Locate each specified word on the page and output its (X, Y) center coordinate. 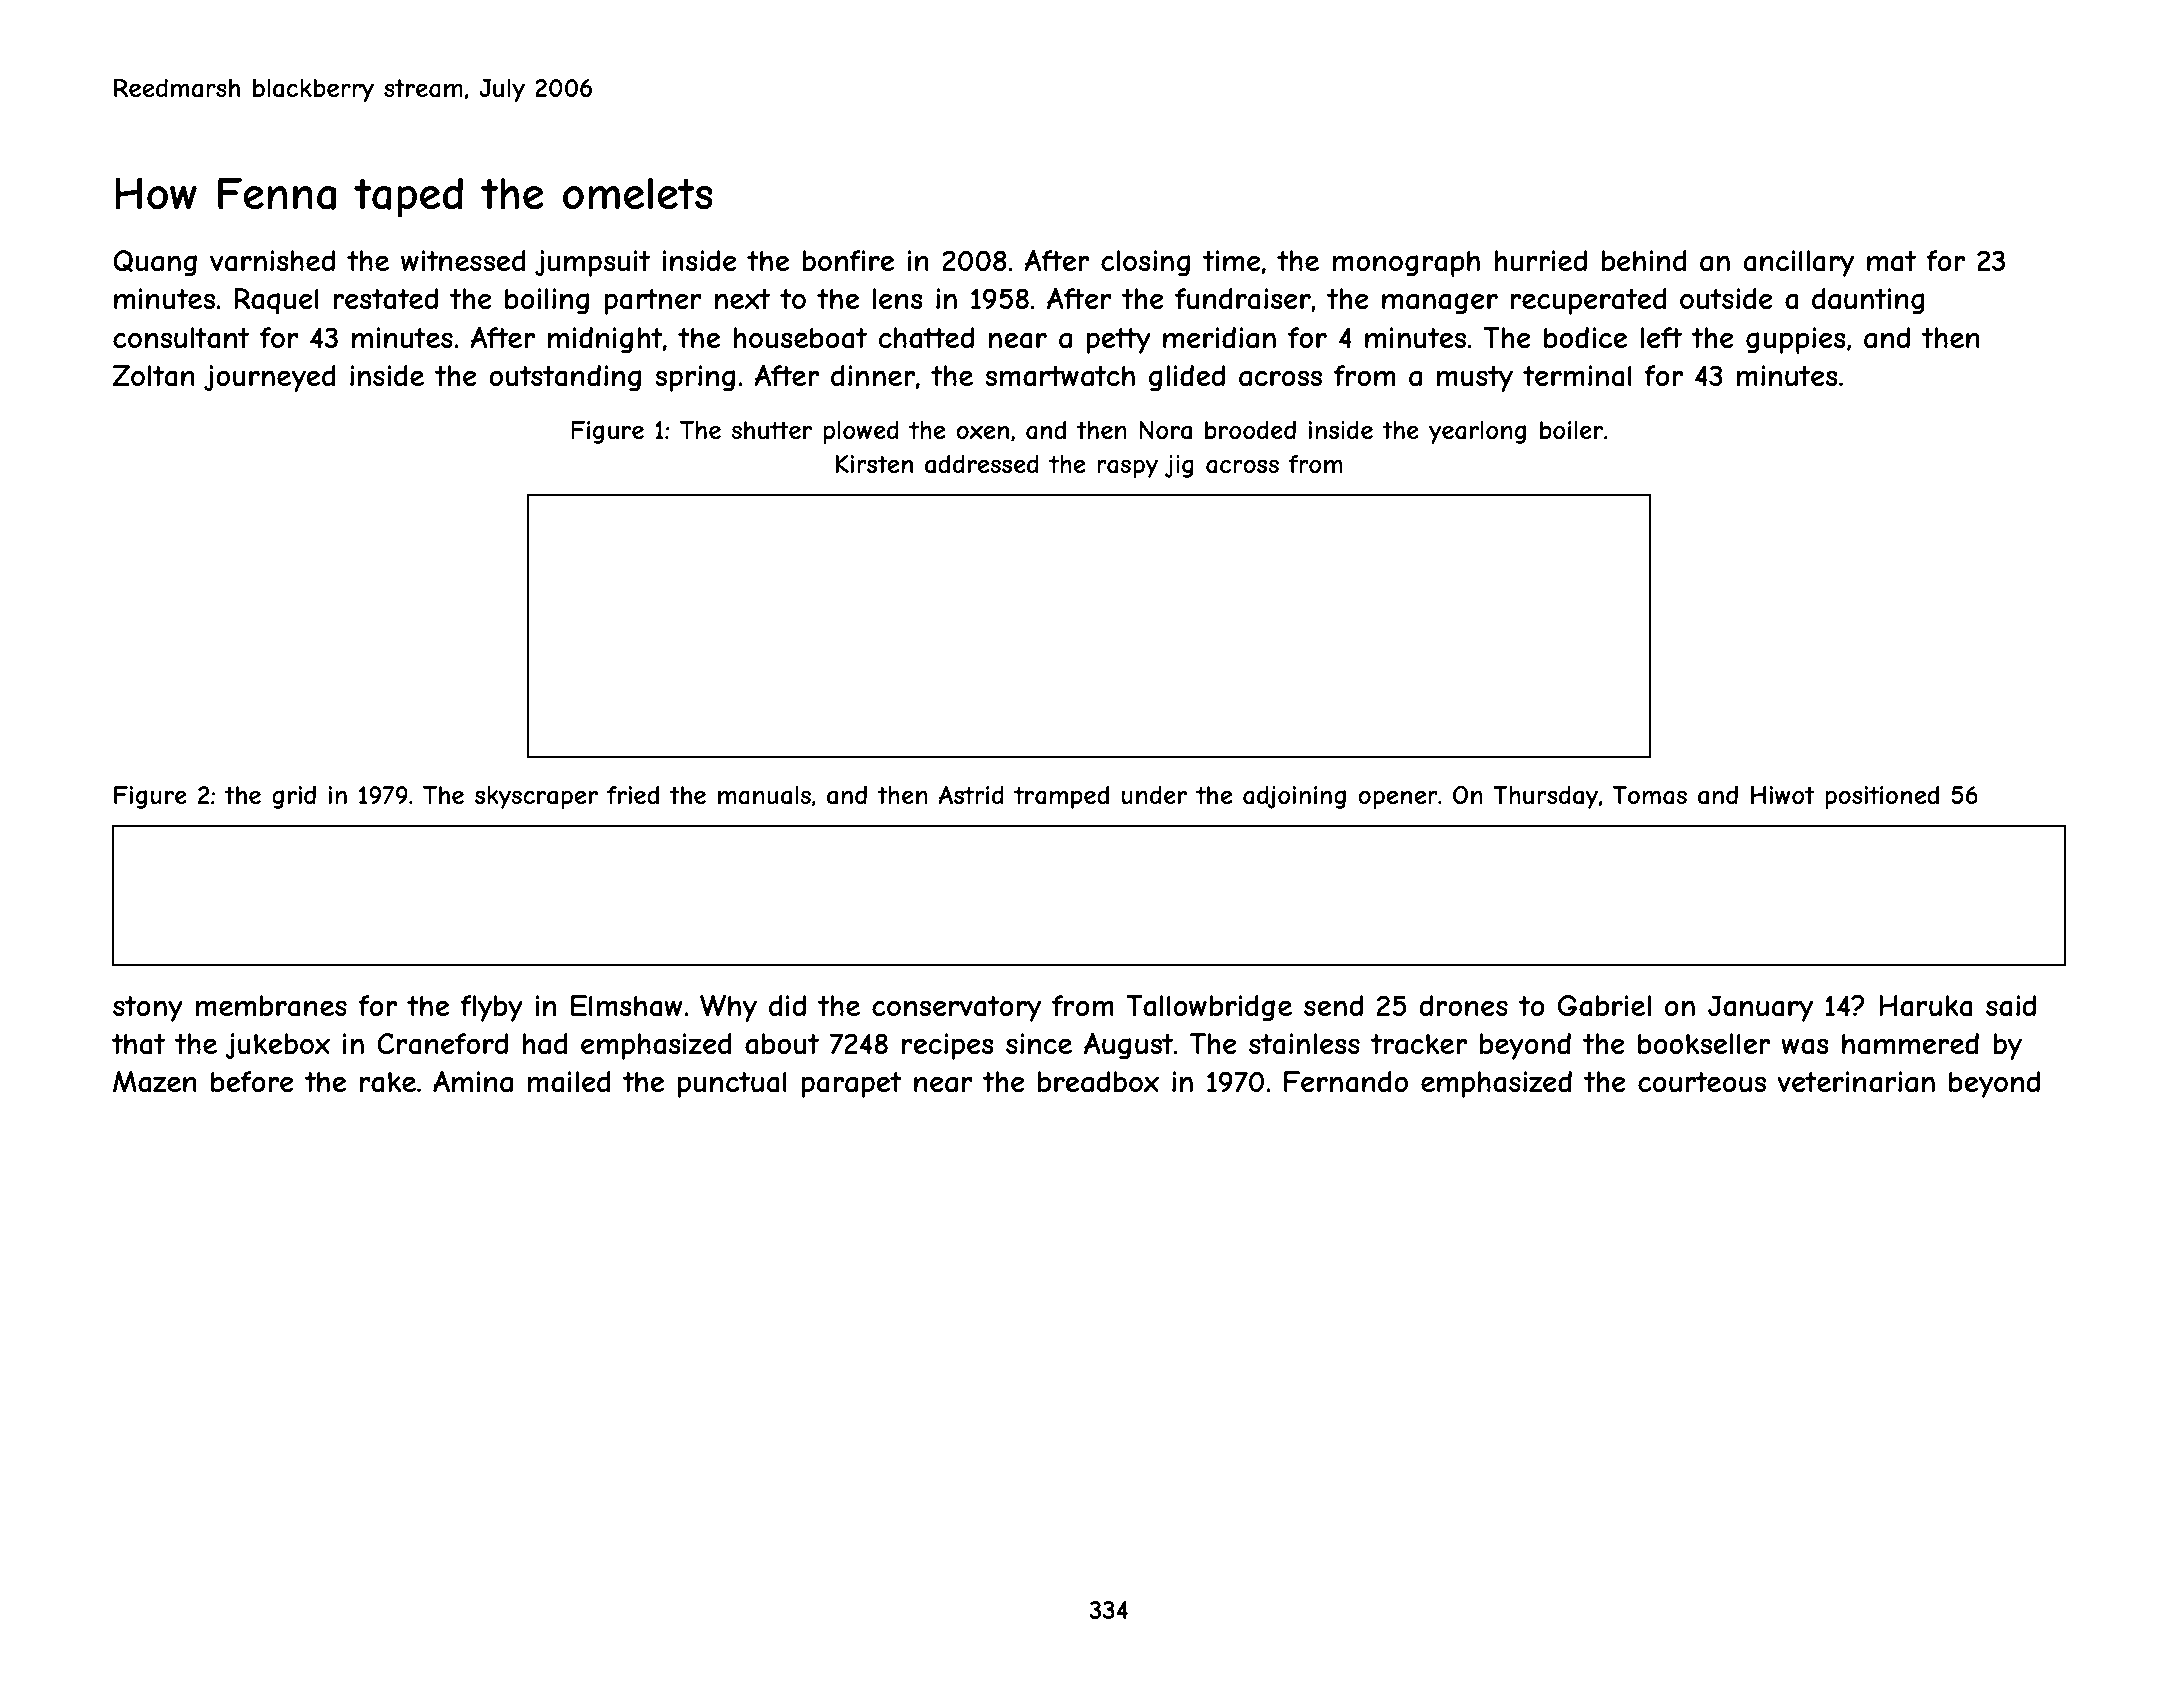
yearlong (1477, 432)
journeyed (270, 378)
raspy (1127, 468)
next (742, 299)
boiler (1571, 430)
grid (294, 797)
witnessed (463, 260)
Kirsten (874, 464)
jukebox (277, 1046)
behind (1644, 260)
